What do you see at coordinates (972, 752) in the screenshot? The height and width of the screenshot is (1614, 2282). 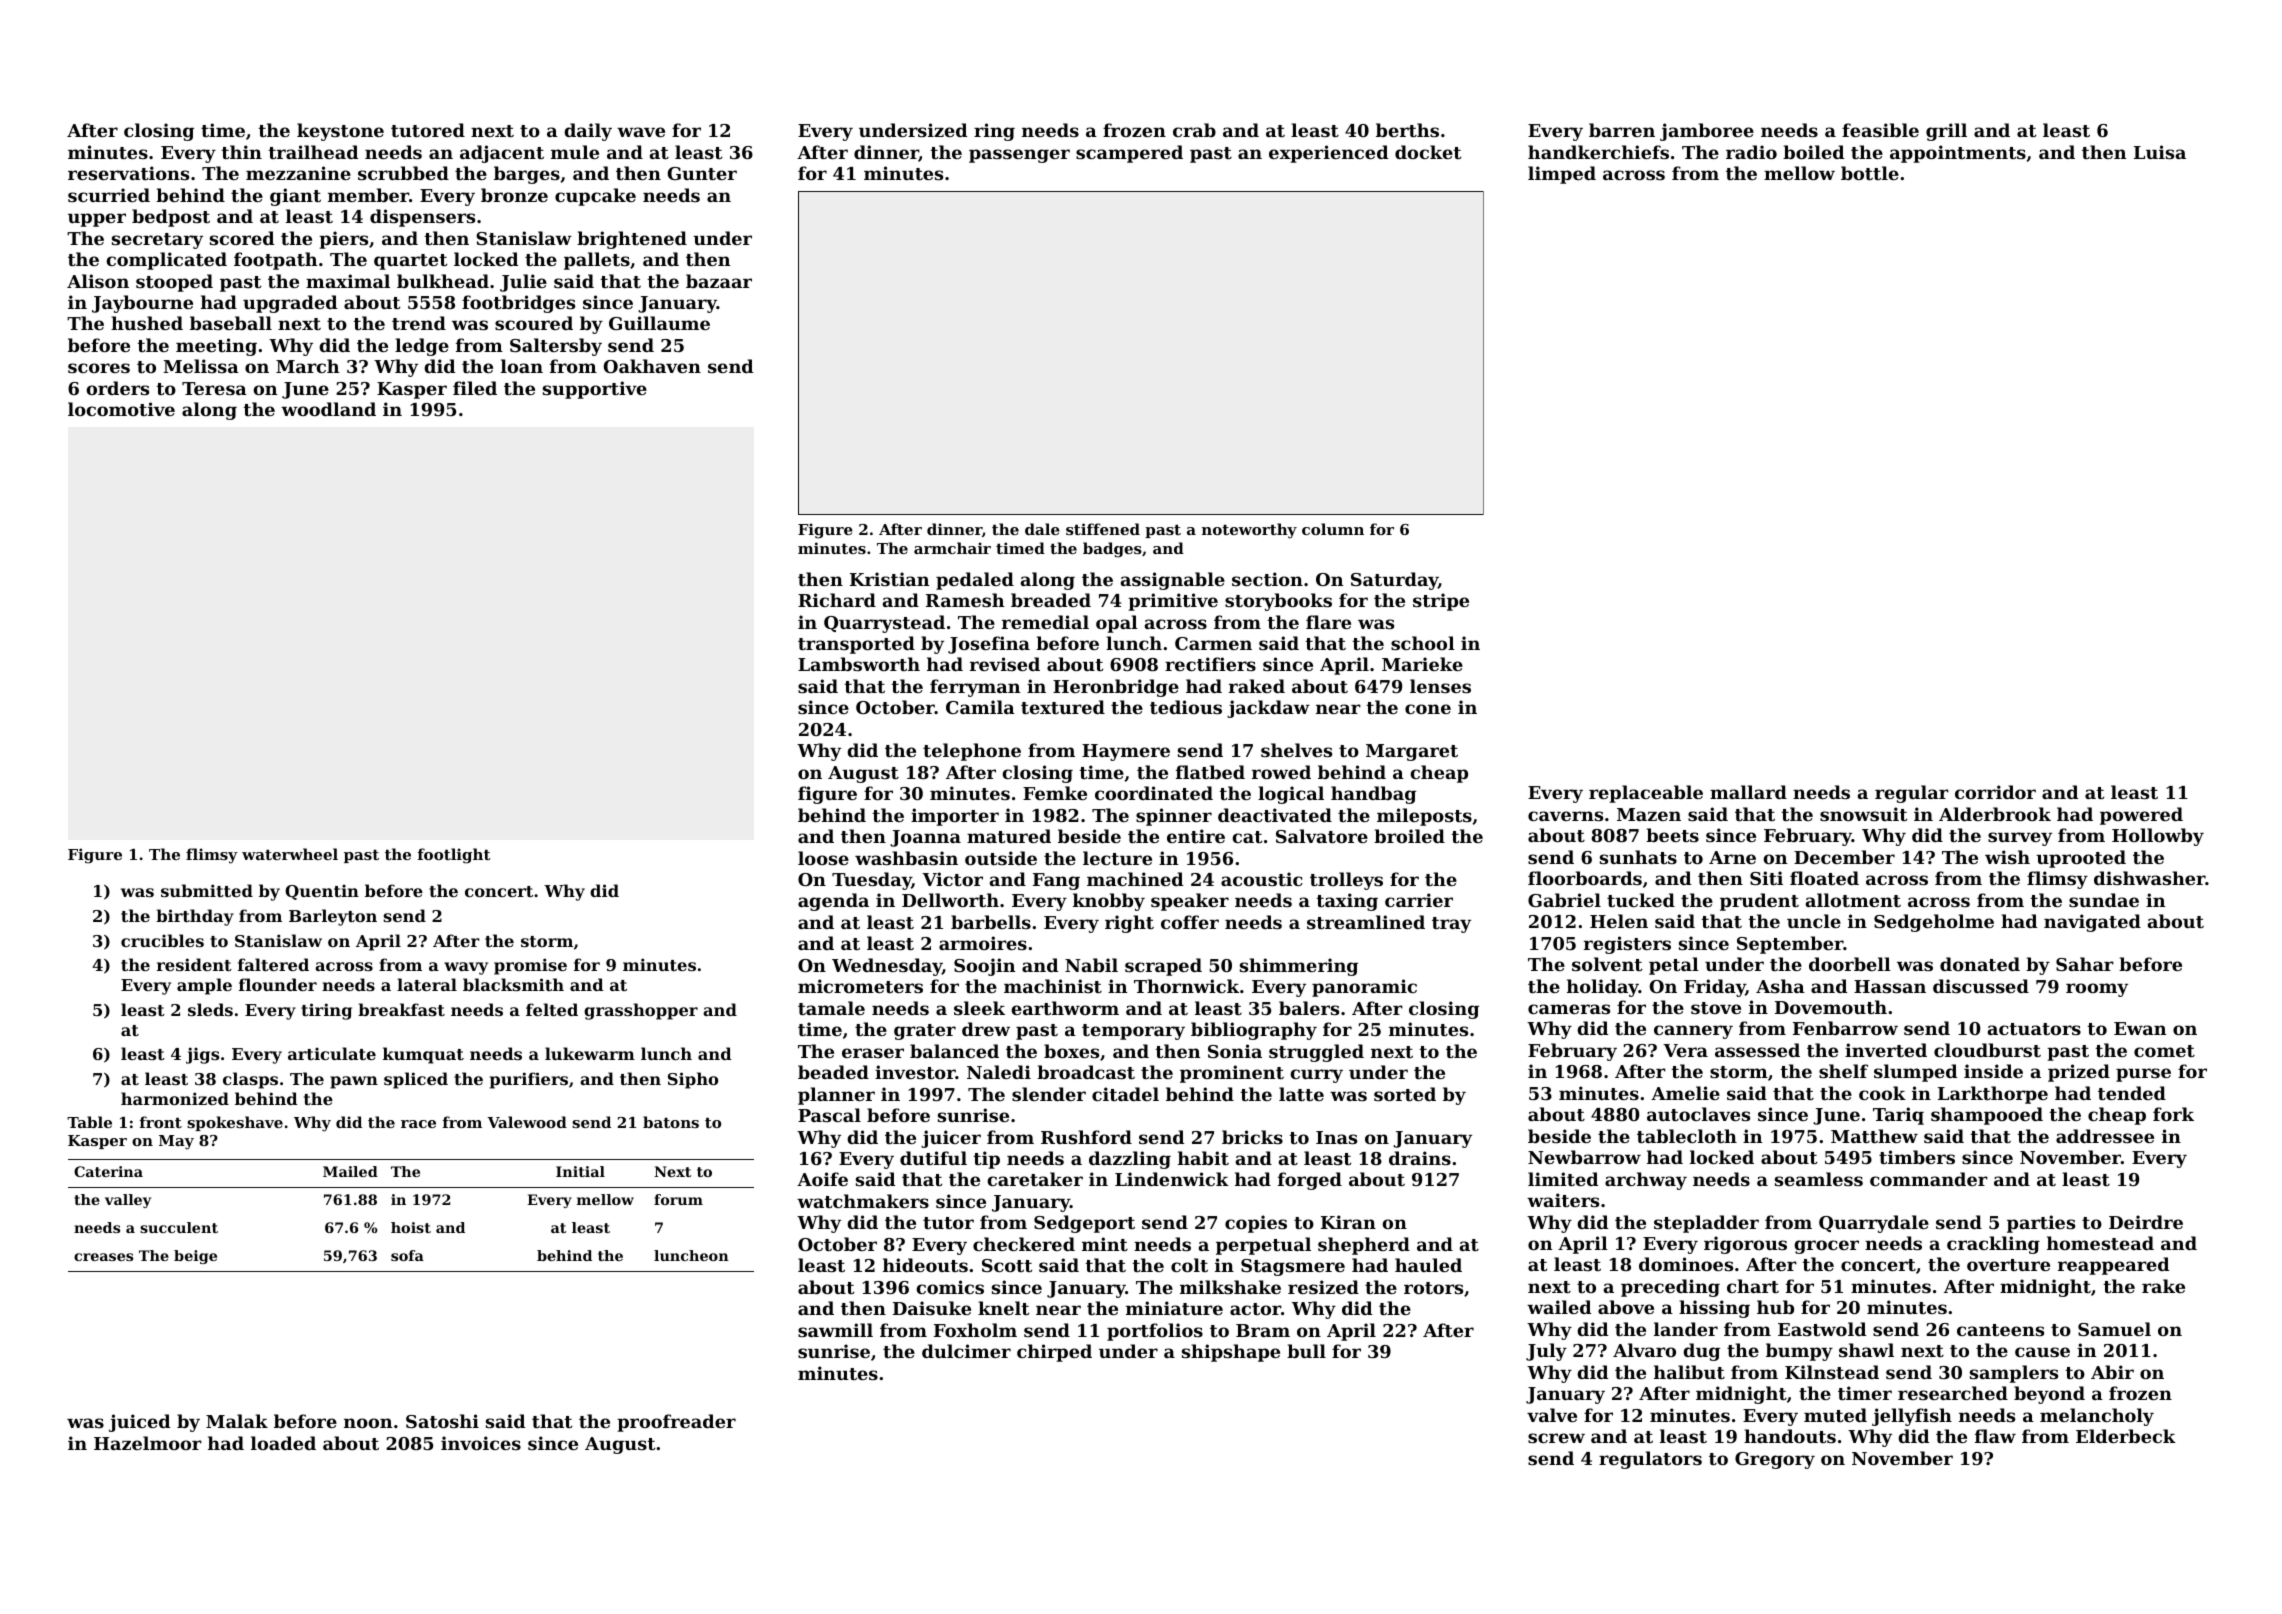 I see `telephone` at bounding box center [972, 752].
